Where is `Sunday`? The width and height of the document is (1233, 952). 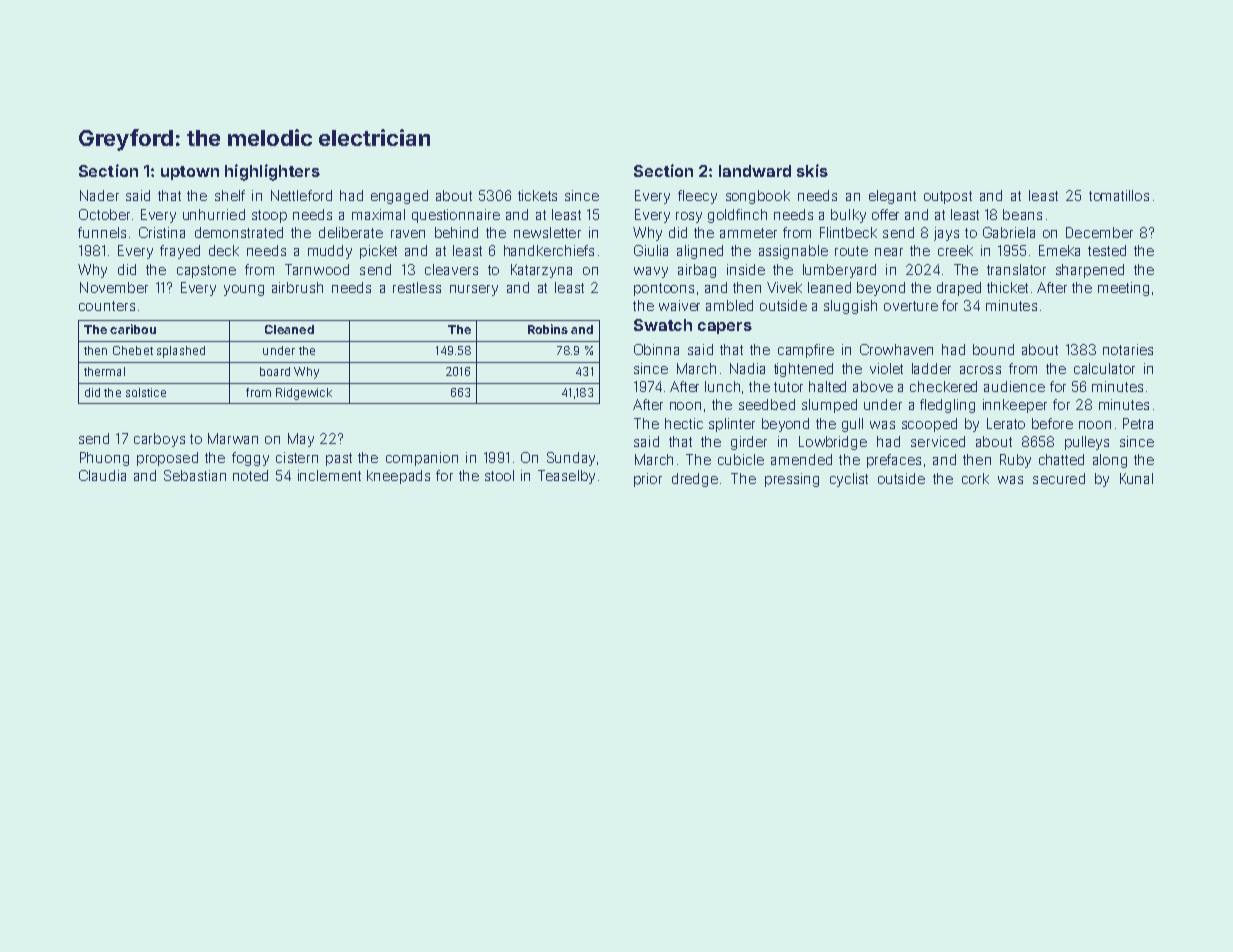
Sunday is located at coordinates (571, 459).
